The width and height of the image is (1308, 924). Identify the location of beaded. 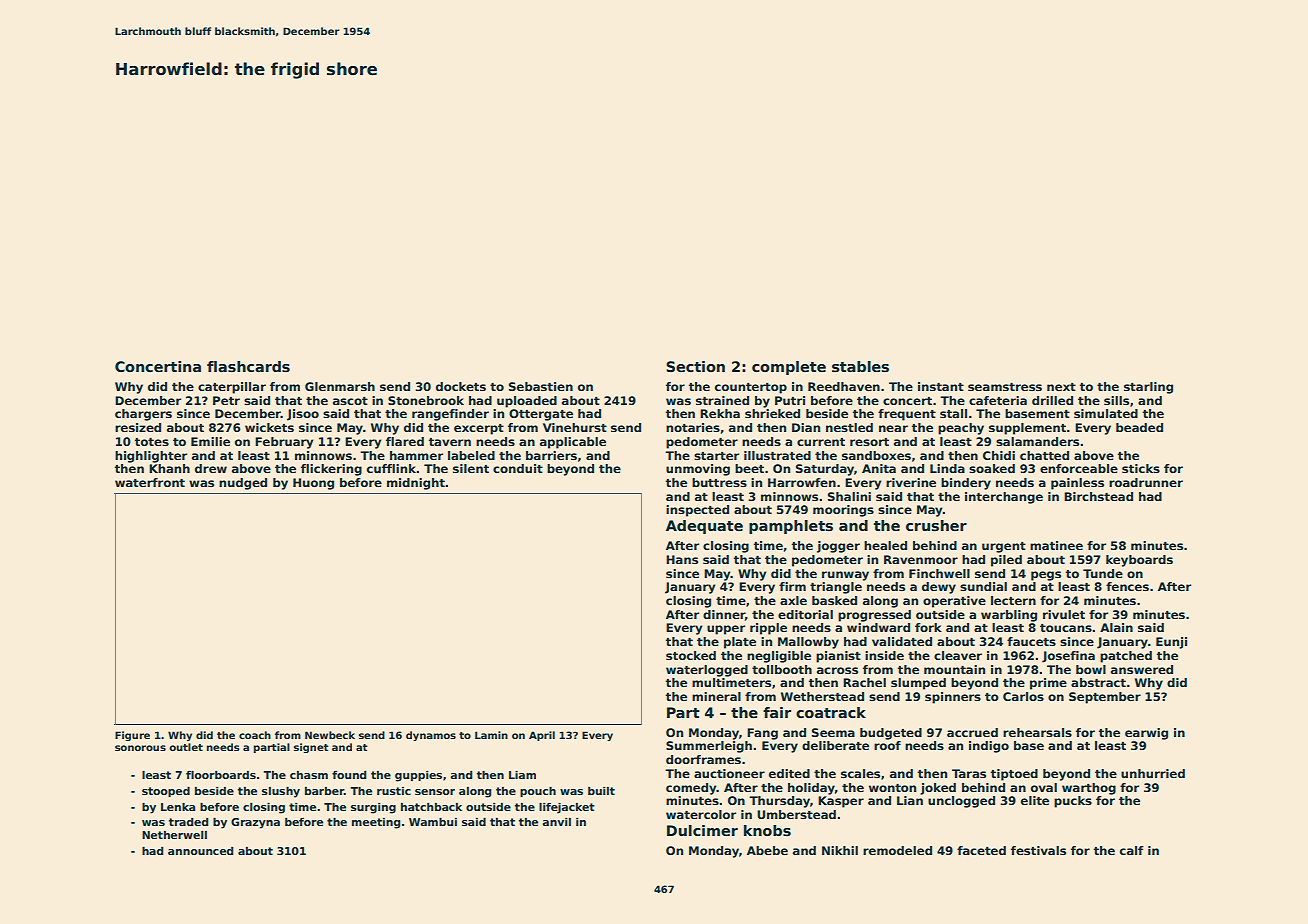
(1139, 427).
